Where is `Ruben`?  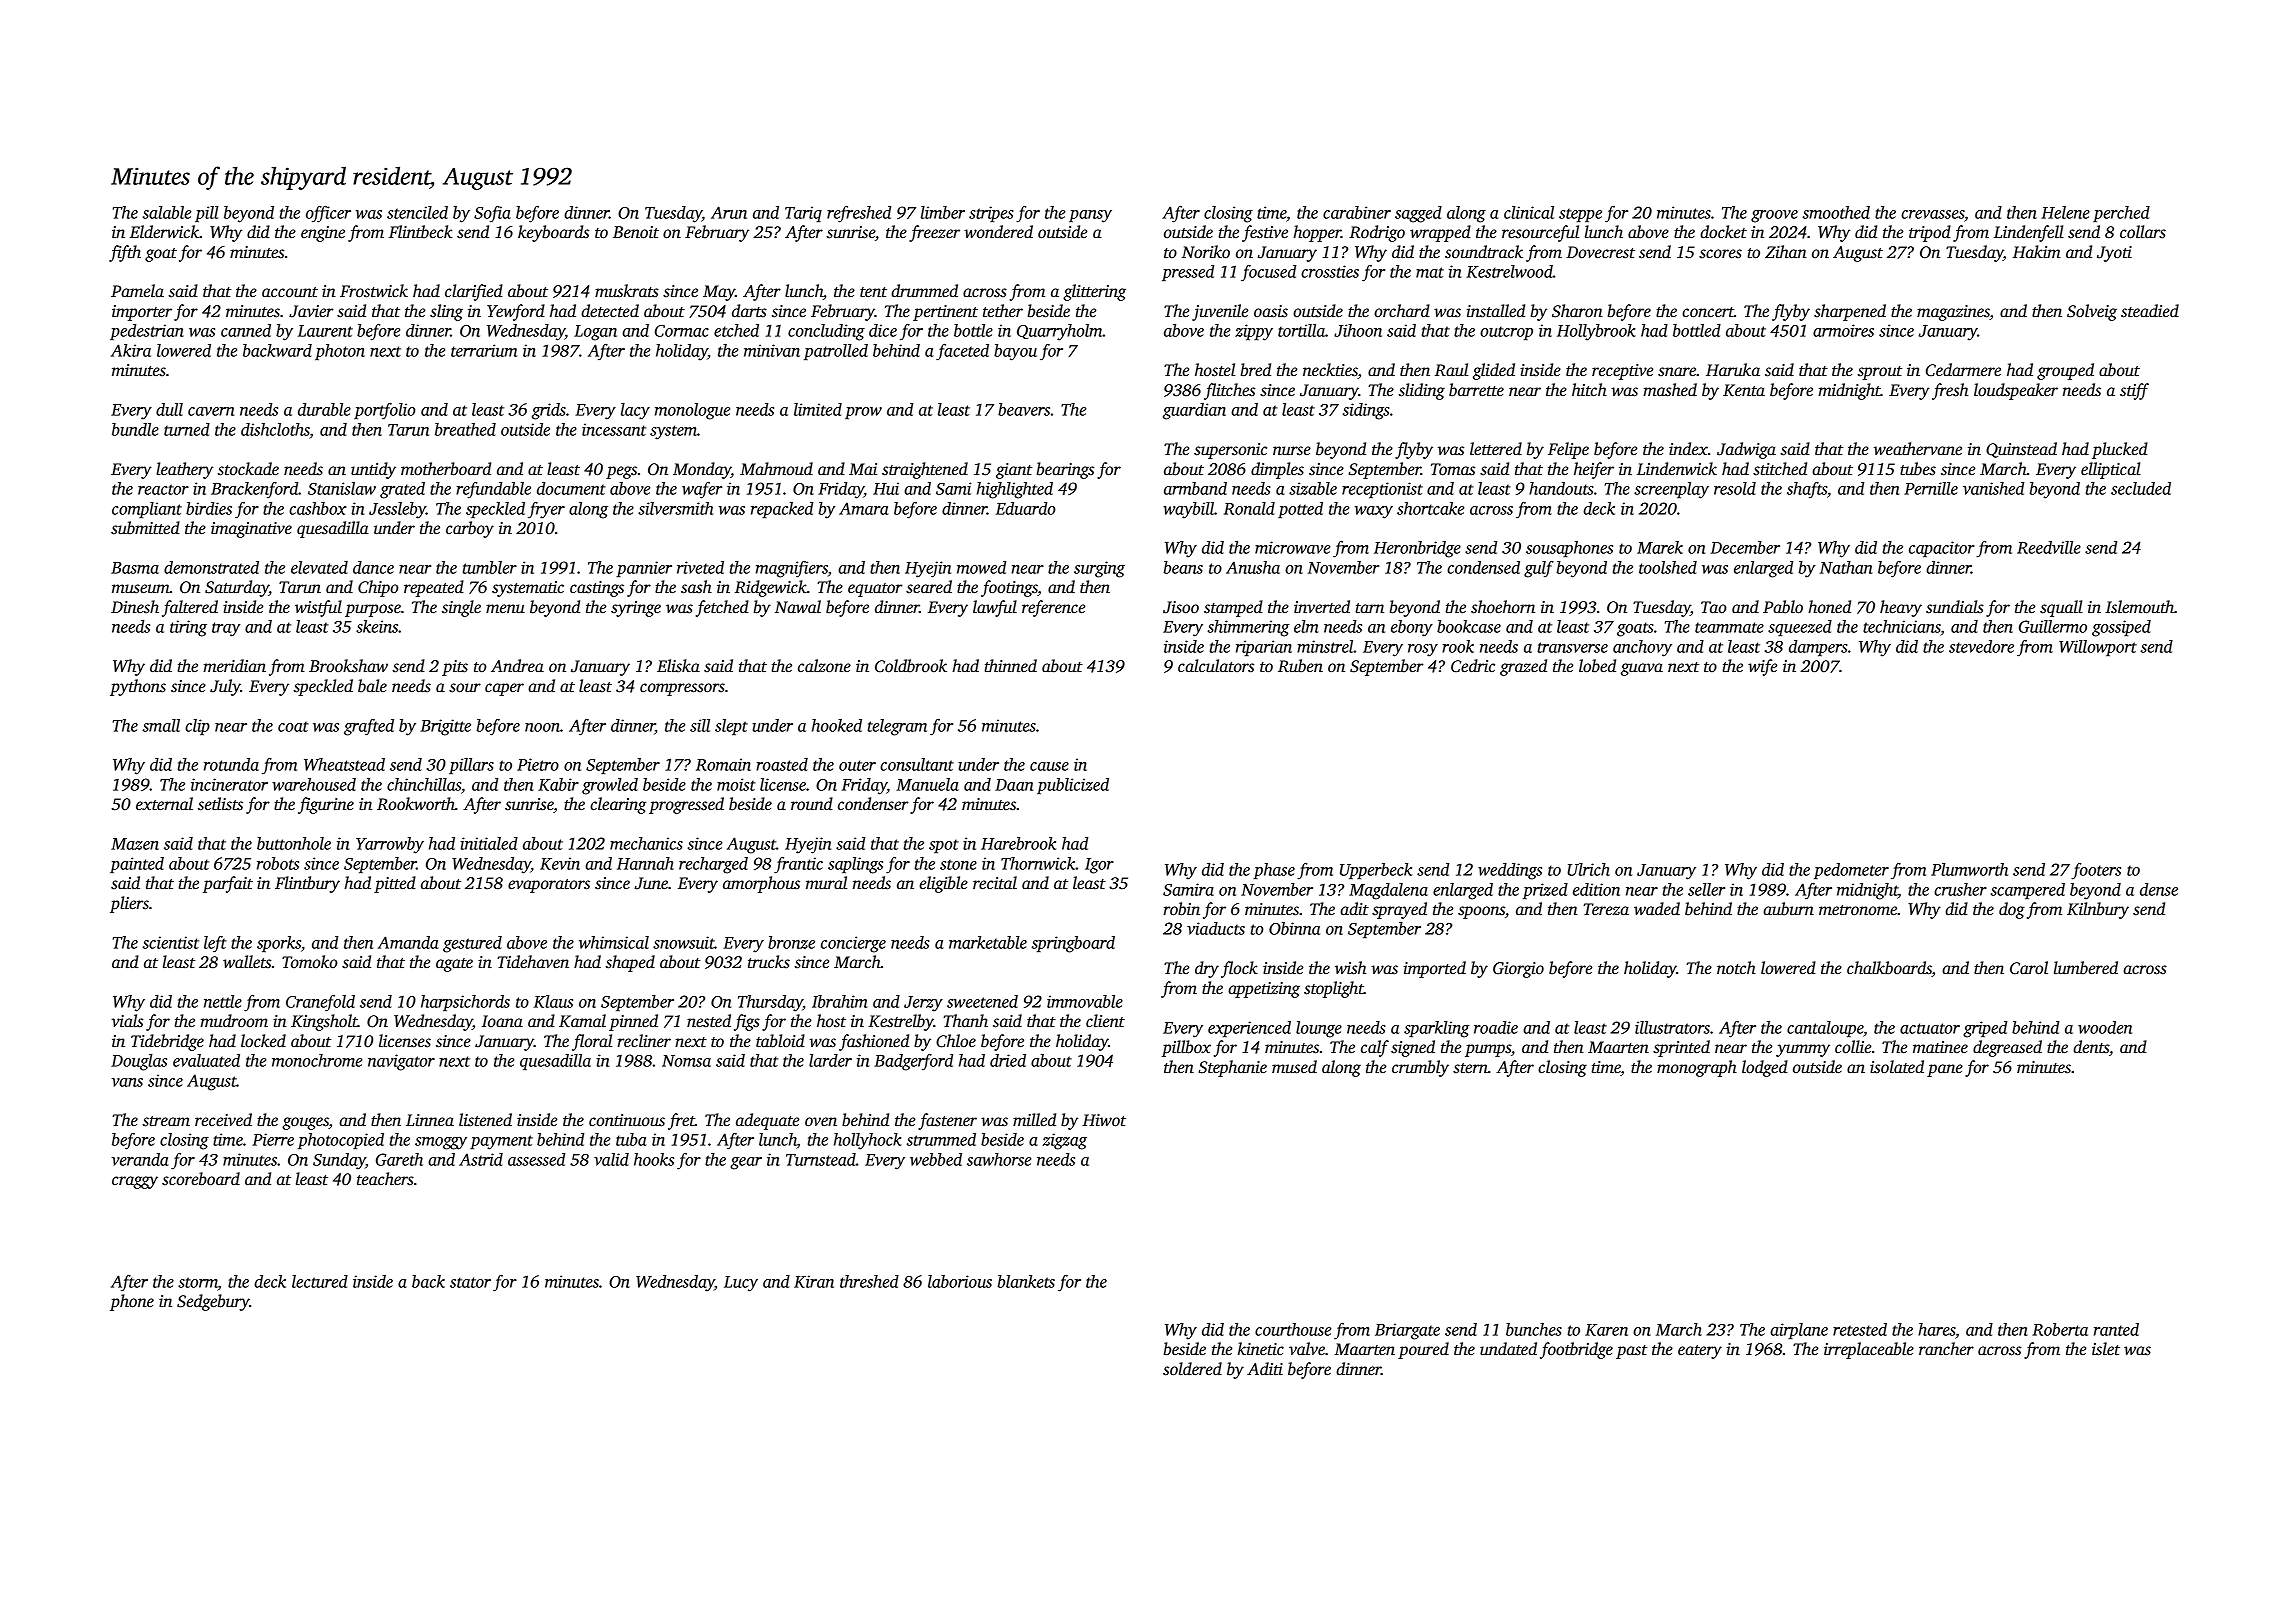
Ruben is located at coordinates (1300, 666).
